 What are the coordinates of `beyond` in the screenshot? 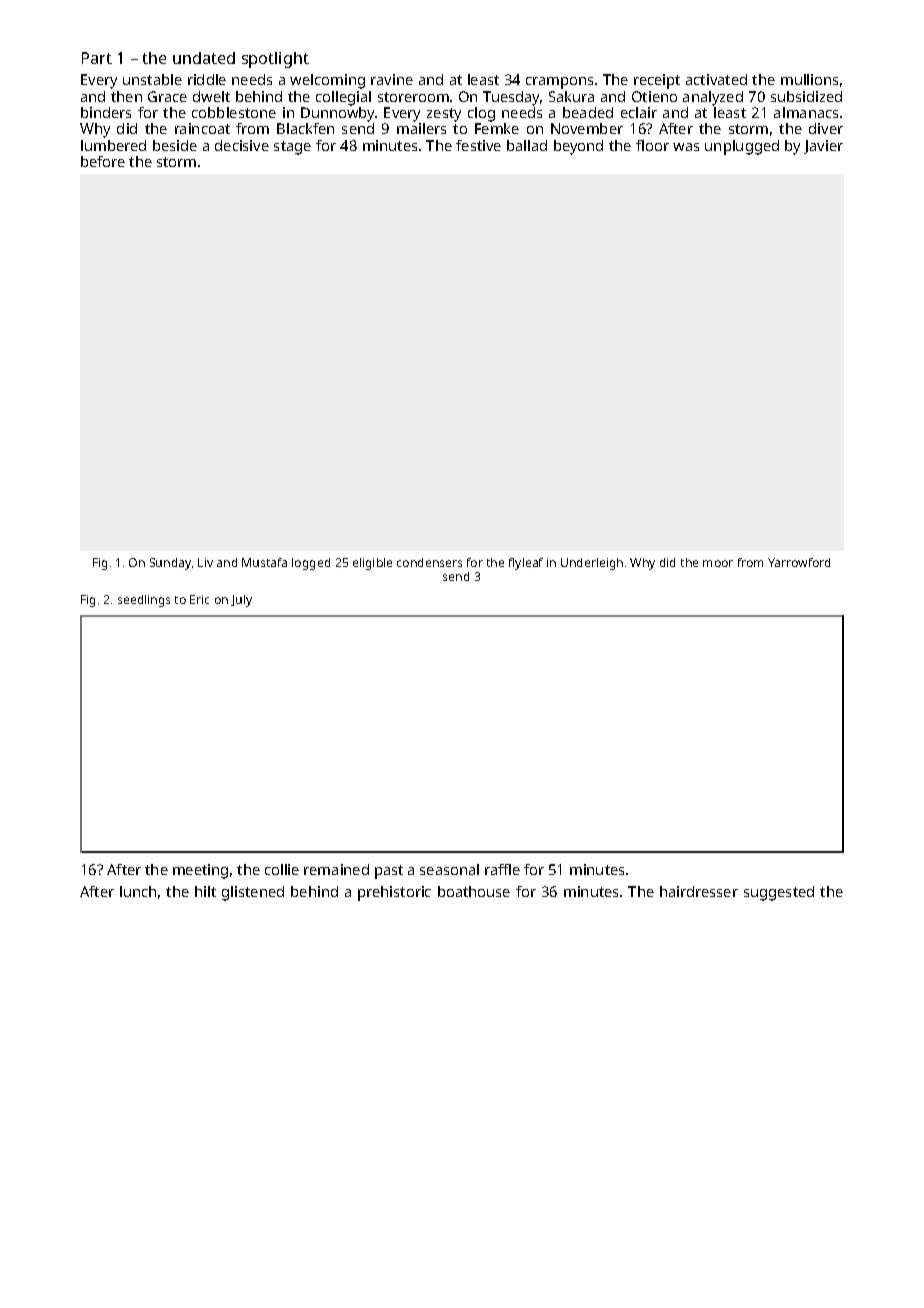 It's located at (578, 147).
